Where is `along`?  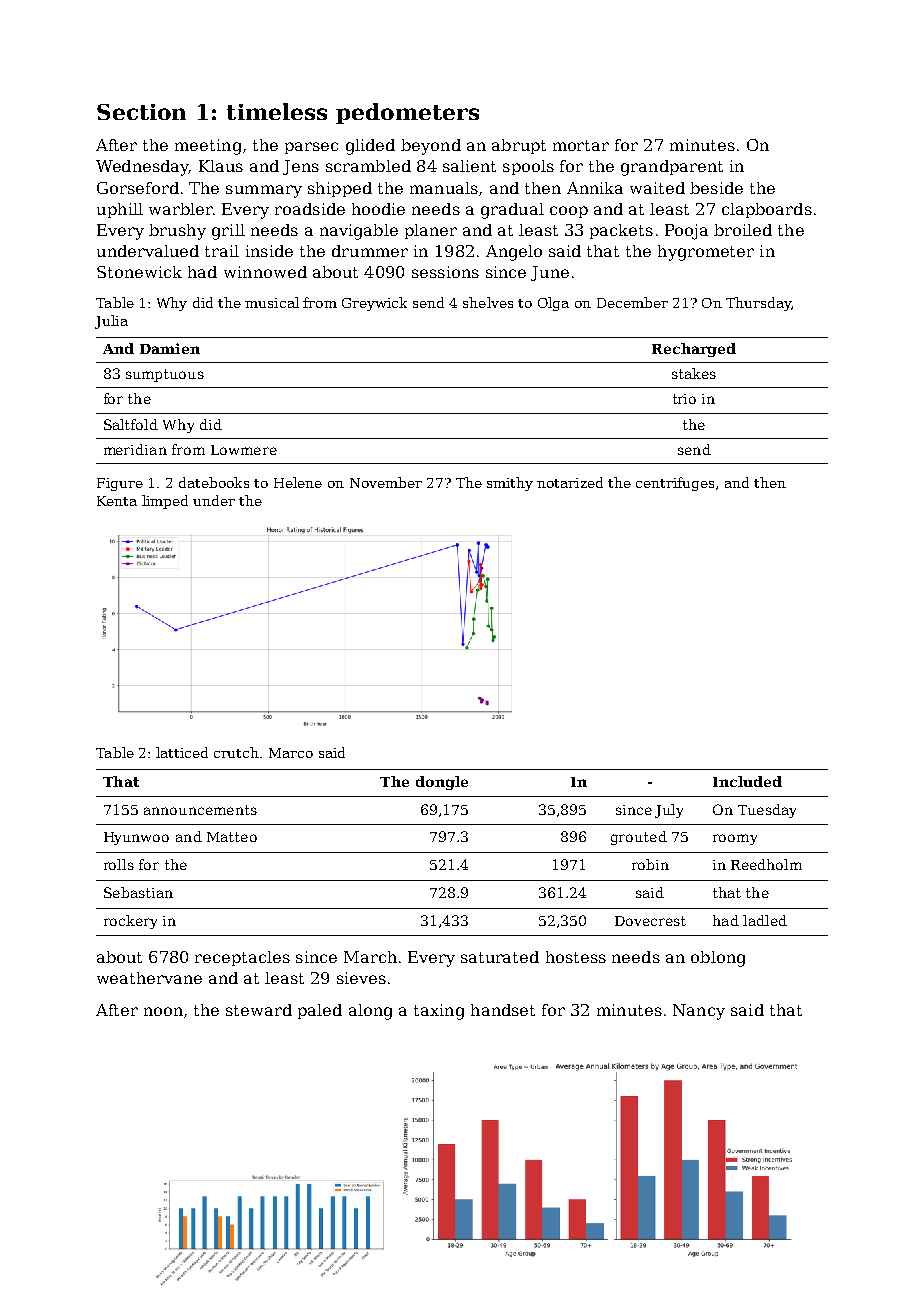
along is located at coordinates (370, 1012).
